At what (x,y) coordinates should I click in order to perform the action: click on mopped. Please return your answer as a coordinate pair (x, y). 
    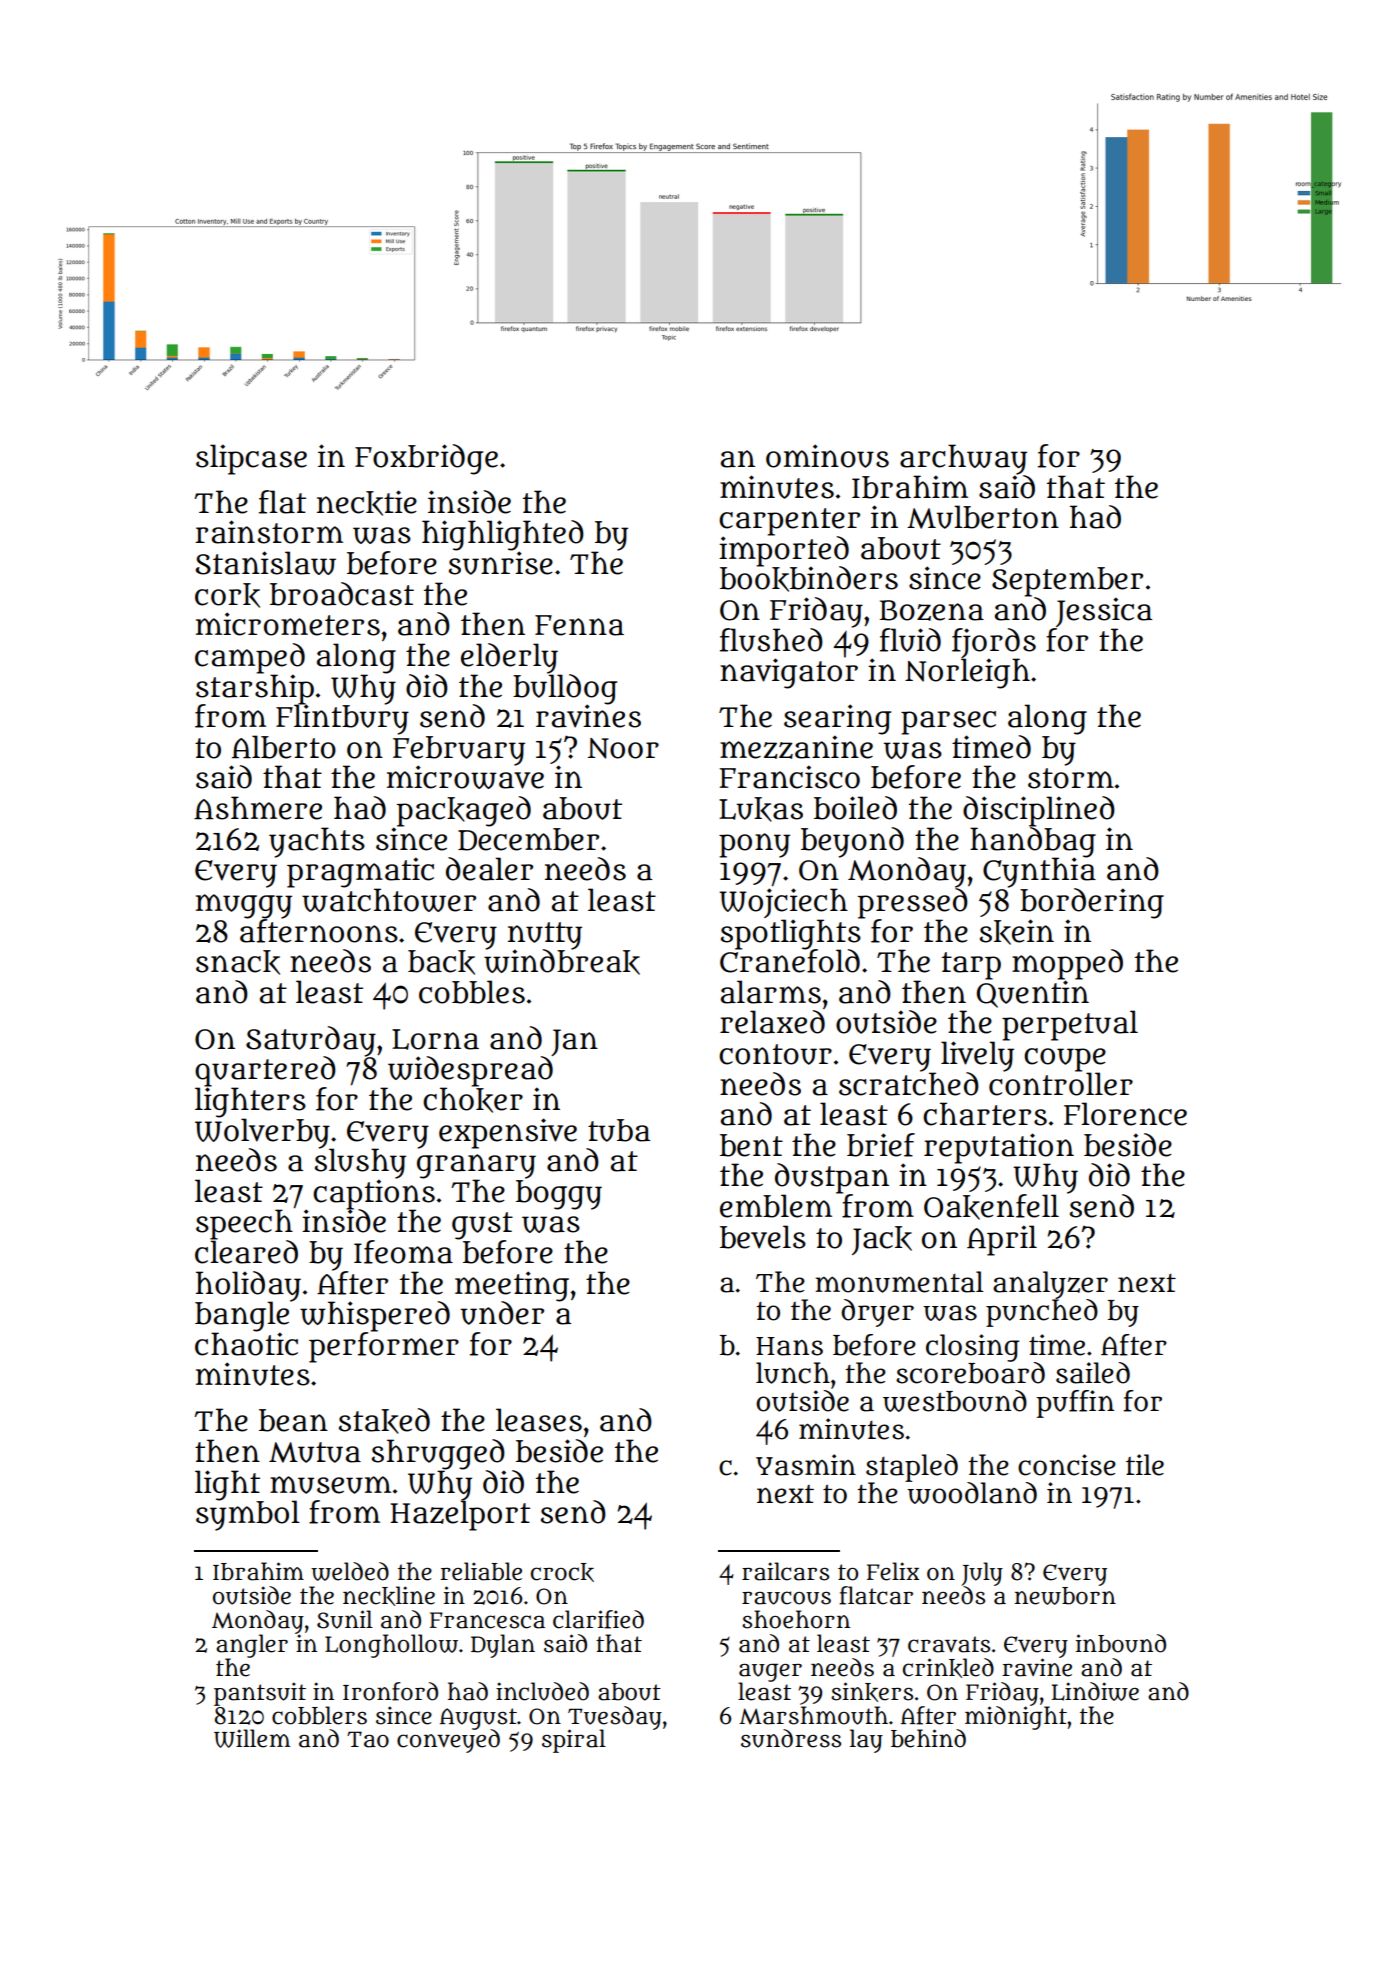
    Looking at the image, I should click on (1067, 964).
